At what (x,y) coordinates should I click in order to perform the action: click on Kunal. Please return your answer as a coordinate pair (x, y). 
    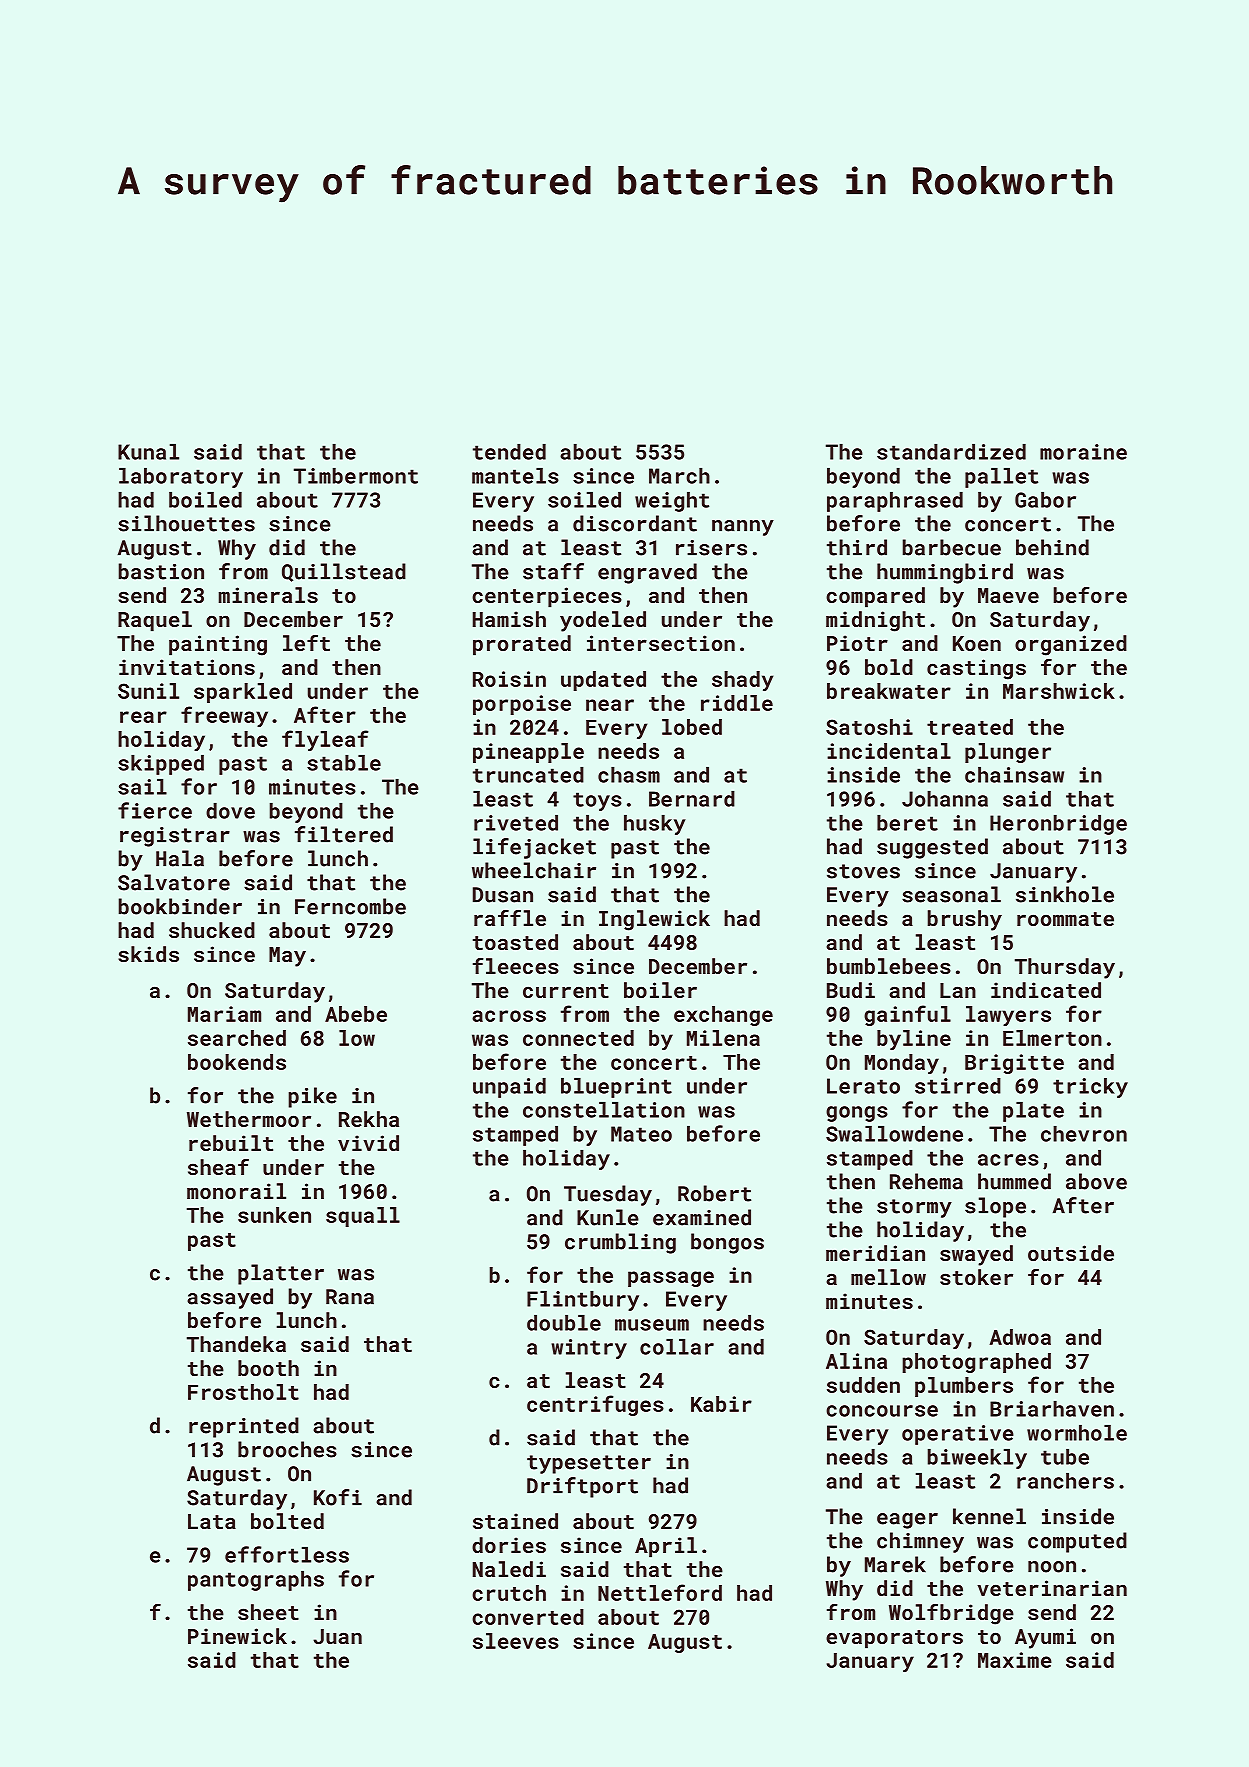
    Looking at the image, I should click on (148, 452).
